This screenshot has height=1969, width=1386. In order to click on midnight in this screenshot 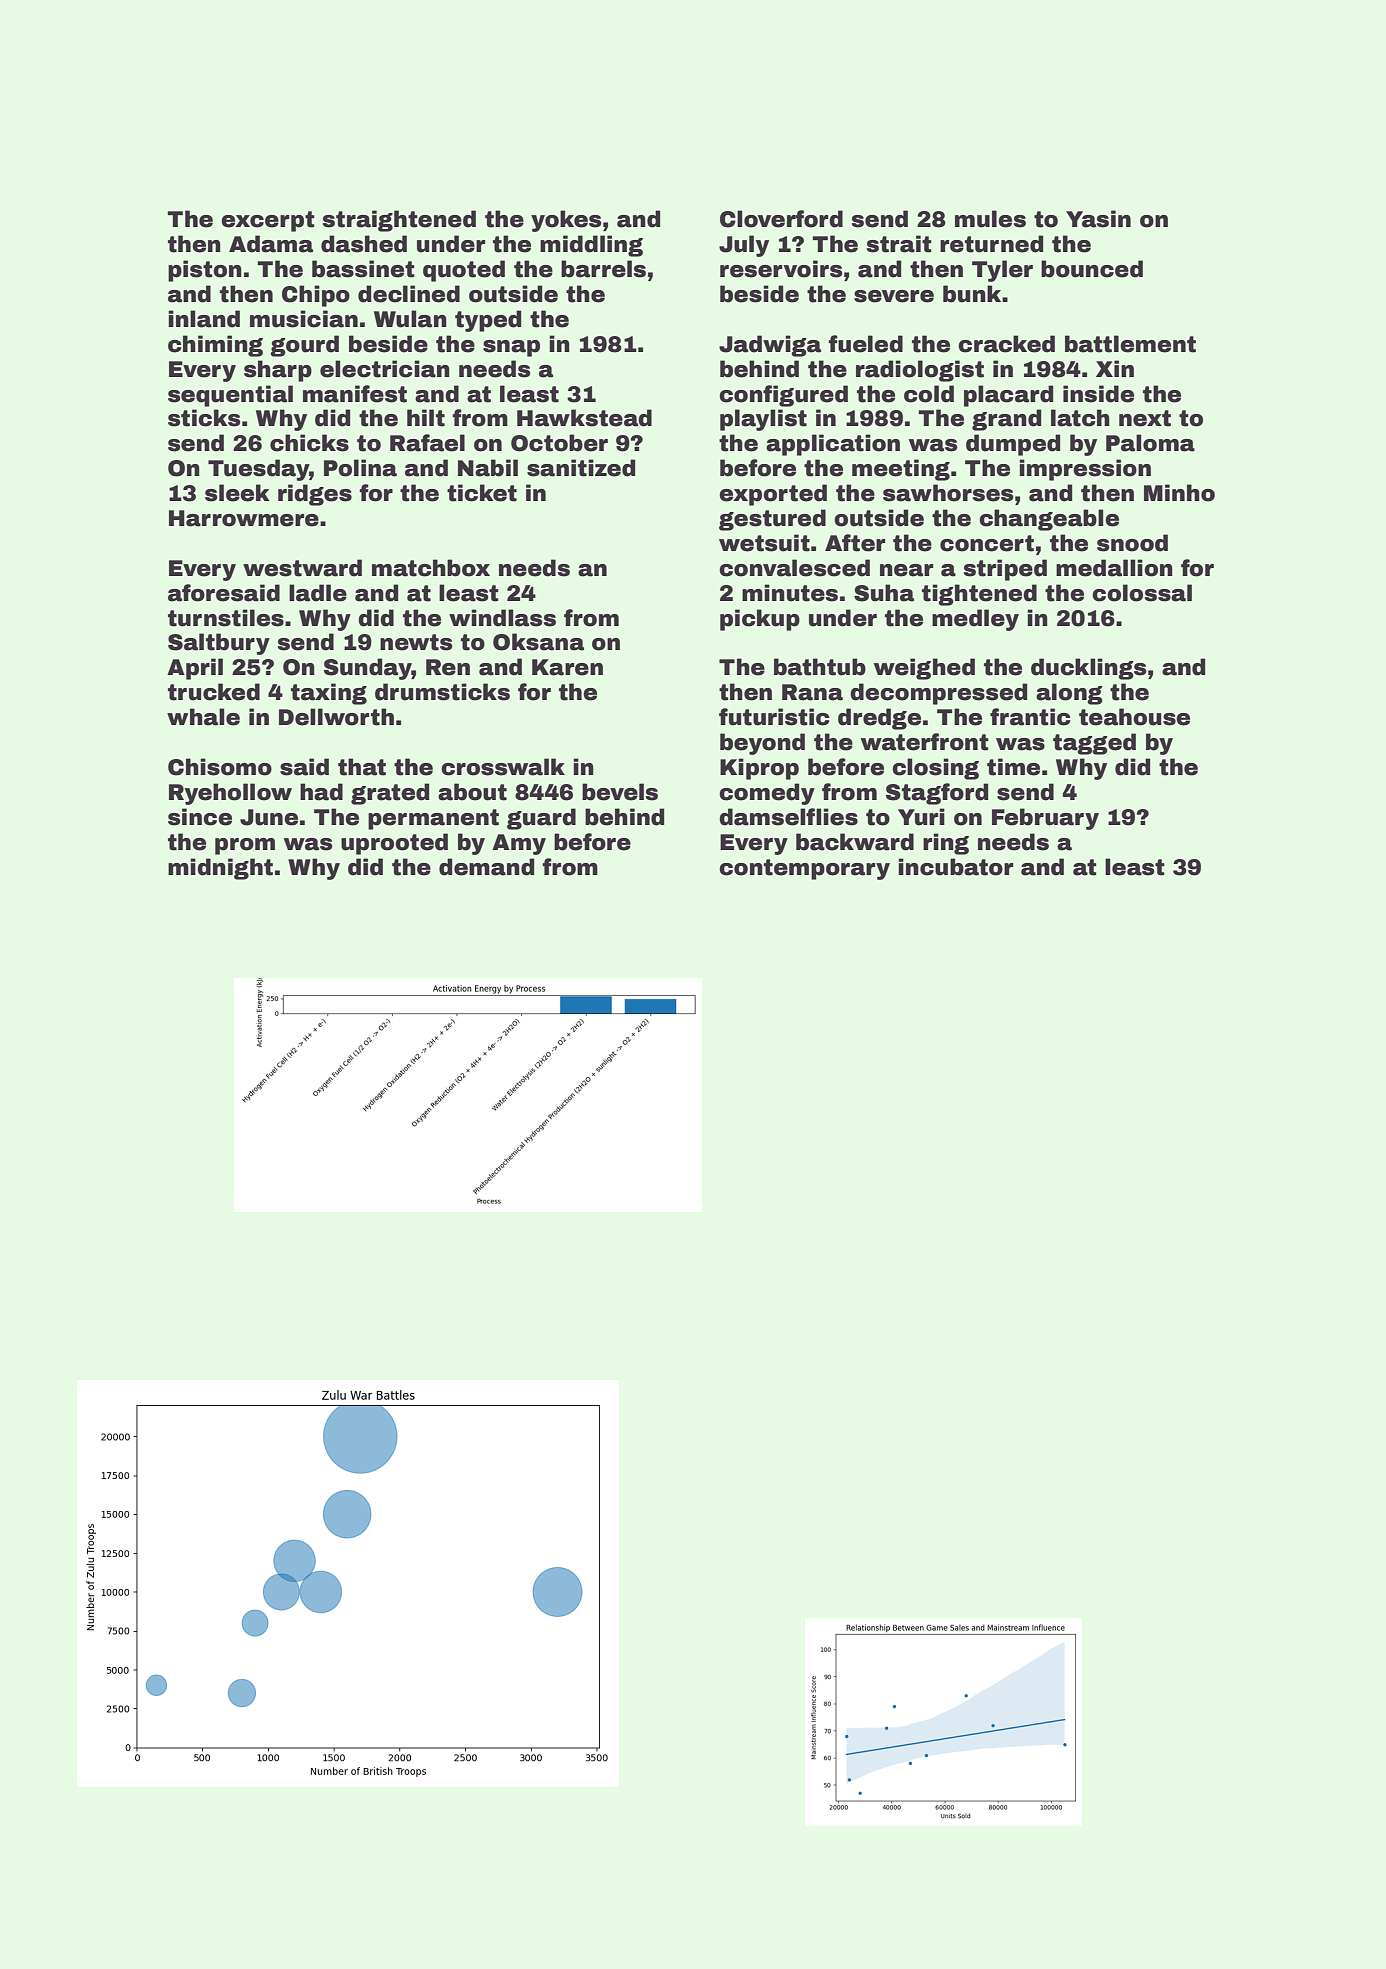, I will do `click(220, 869)`.
